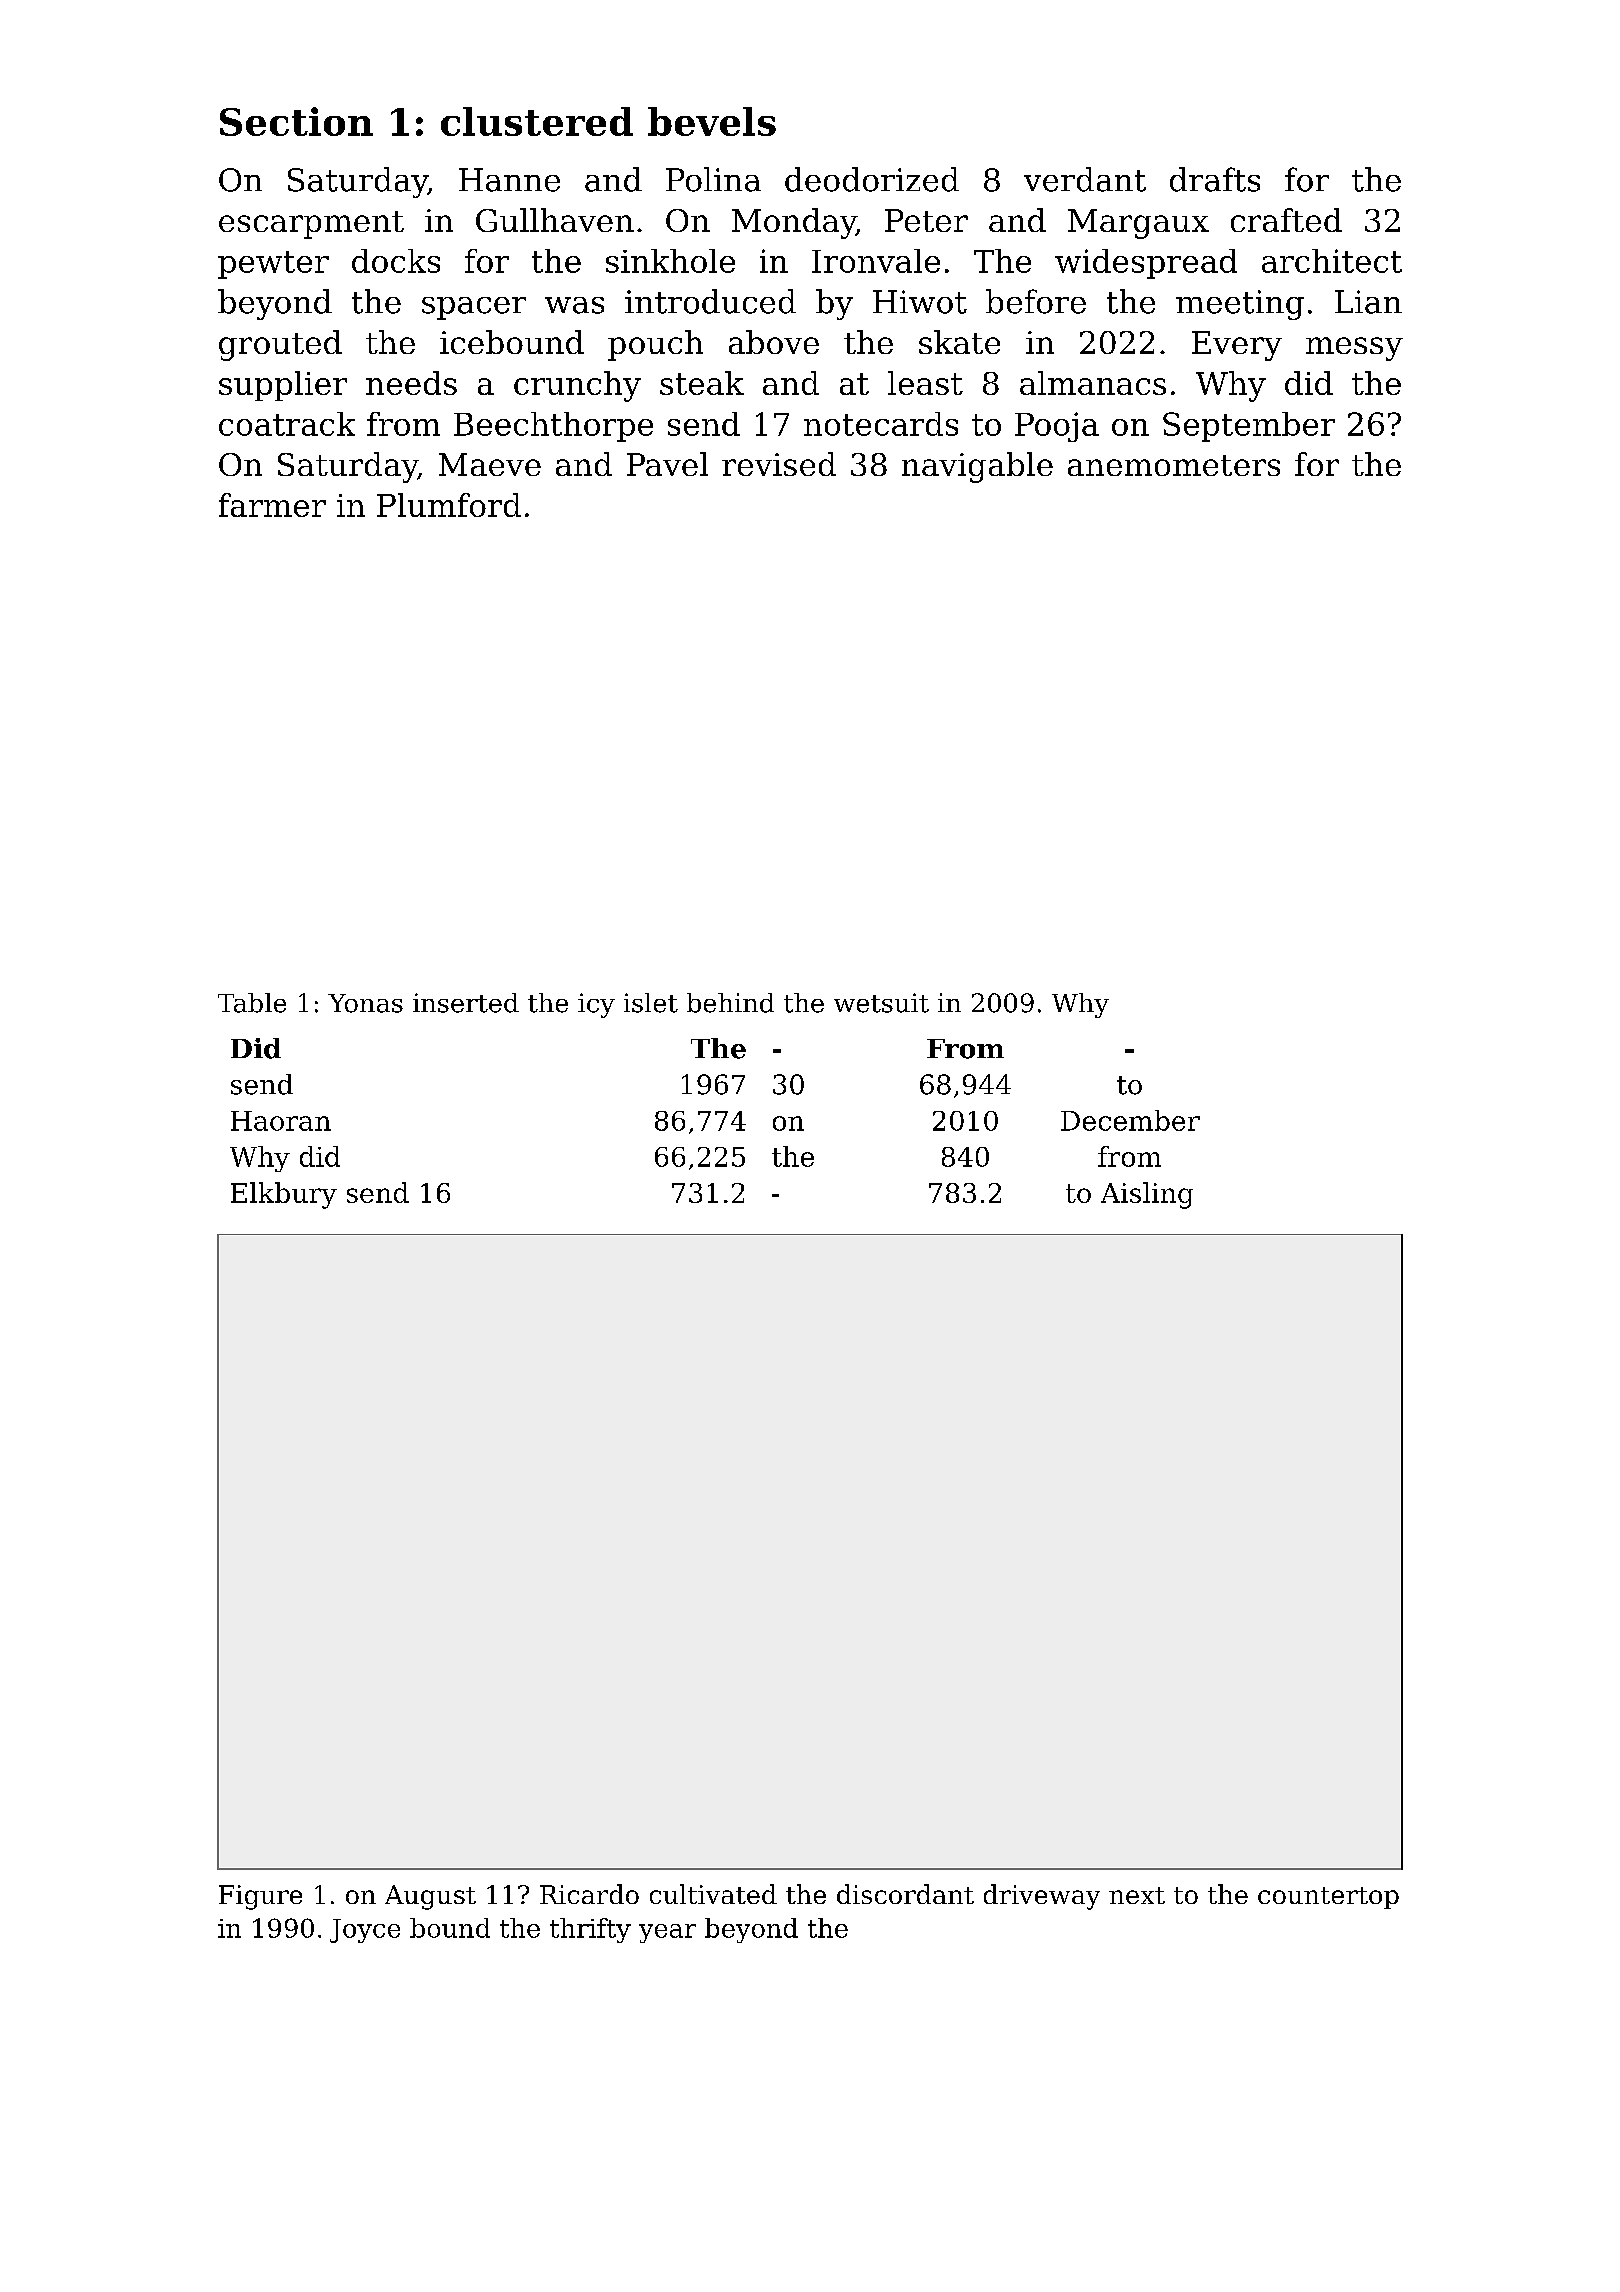 The image size is (1620, 2292). What do you see at coordinates (1286, 220) in the screenshot?
I see `crafted` at bounding box center [1286, 220].
